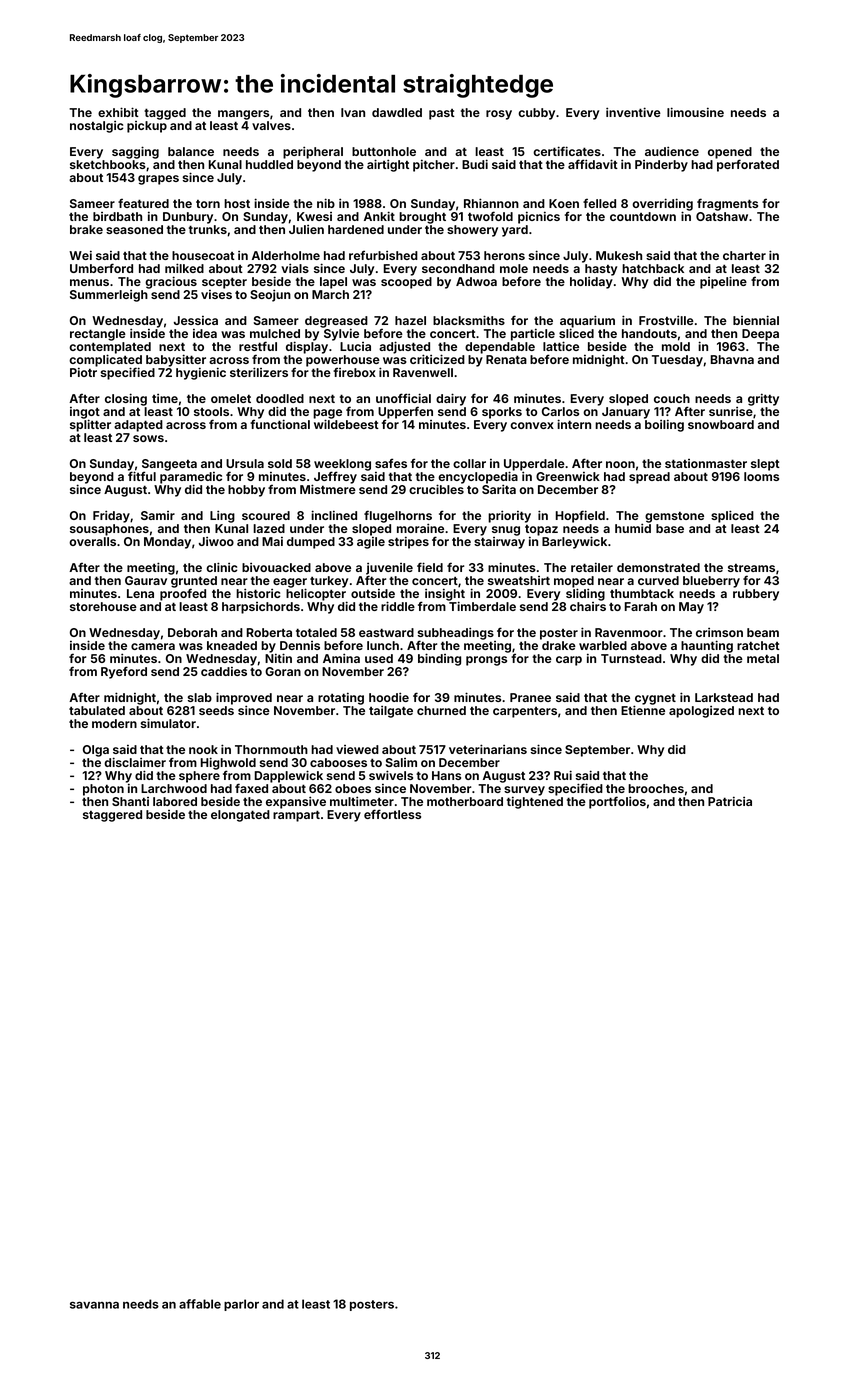 This page has height=1400, width=849. What do you see at coordinates (85, 413) in the page?
I see `ingot` at bounding box center [85, 413].
